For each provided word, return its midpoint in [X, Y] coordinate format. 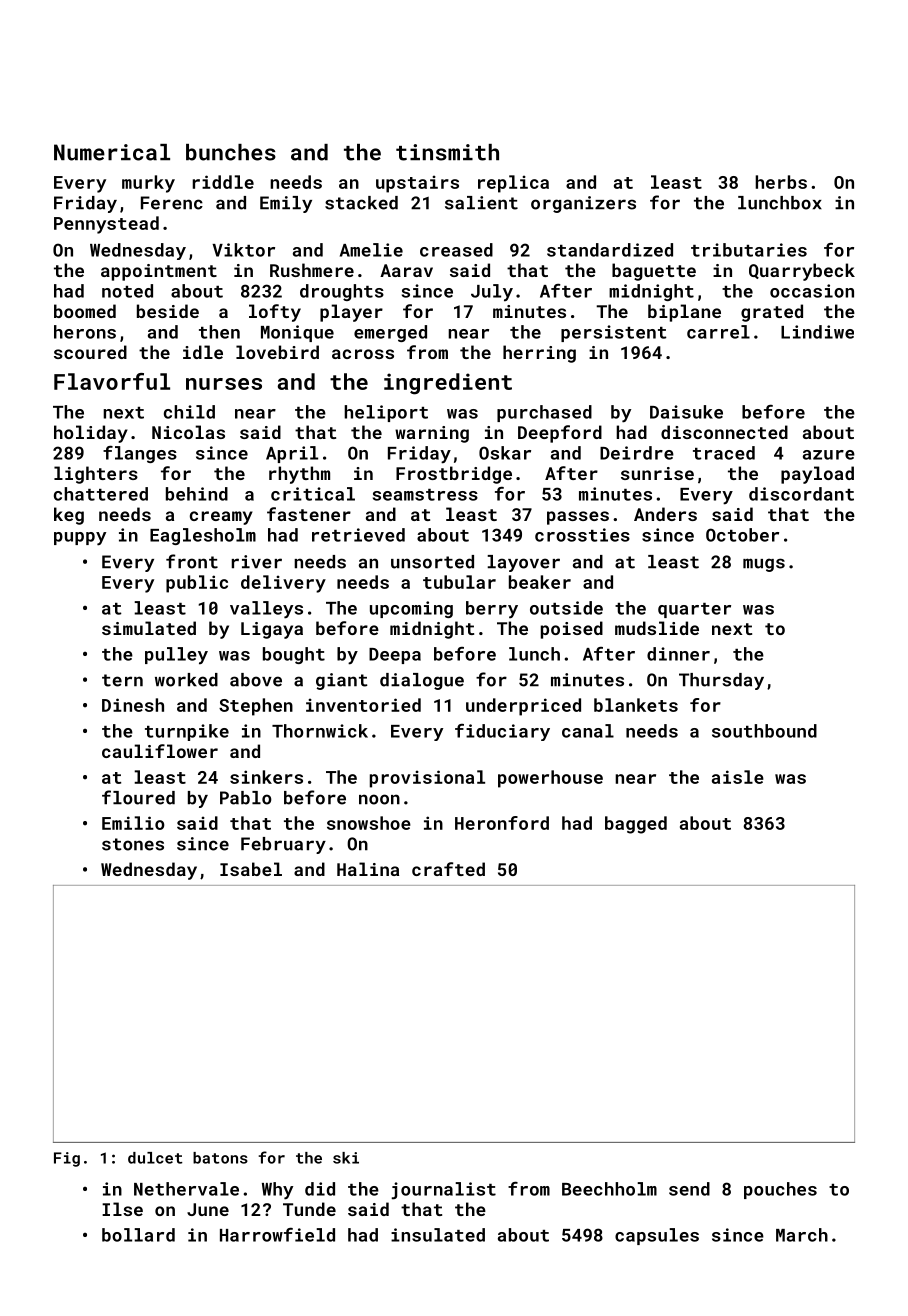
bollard [138, 1235]
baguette [654, 272]
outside [566, 608]
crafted [448, 869]
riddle [223, 182]
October [742, 535]
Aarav [406, 270]
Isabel [251, 869]
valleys [266, 610]
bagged [636, 825]
